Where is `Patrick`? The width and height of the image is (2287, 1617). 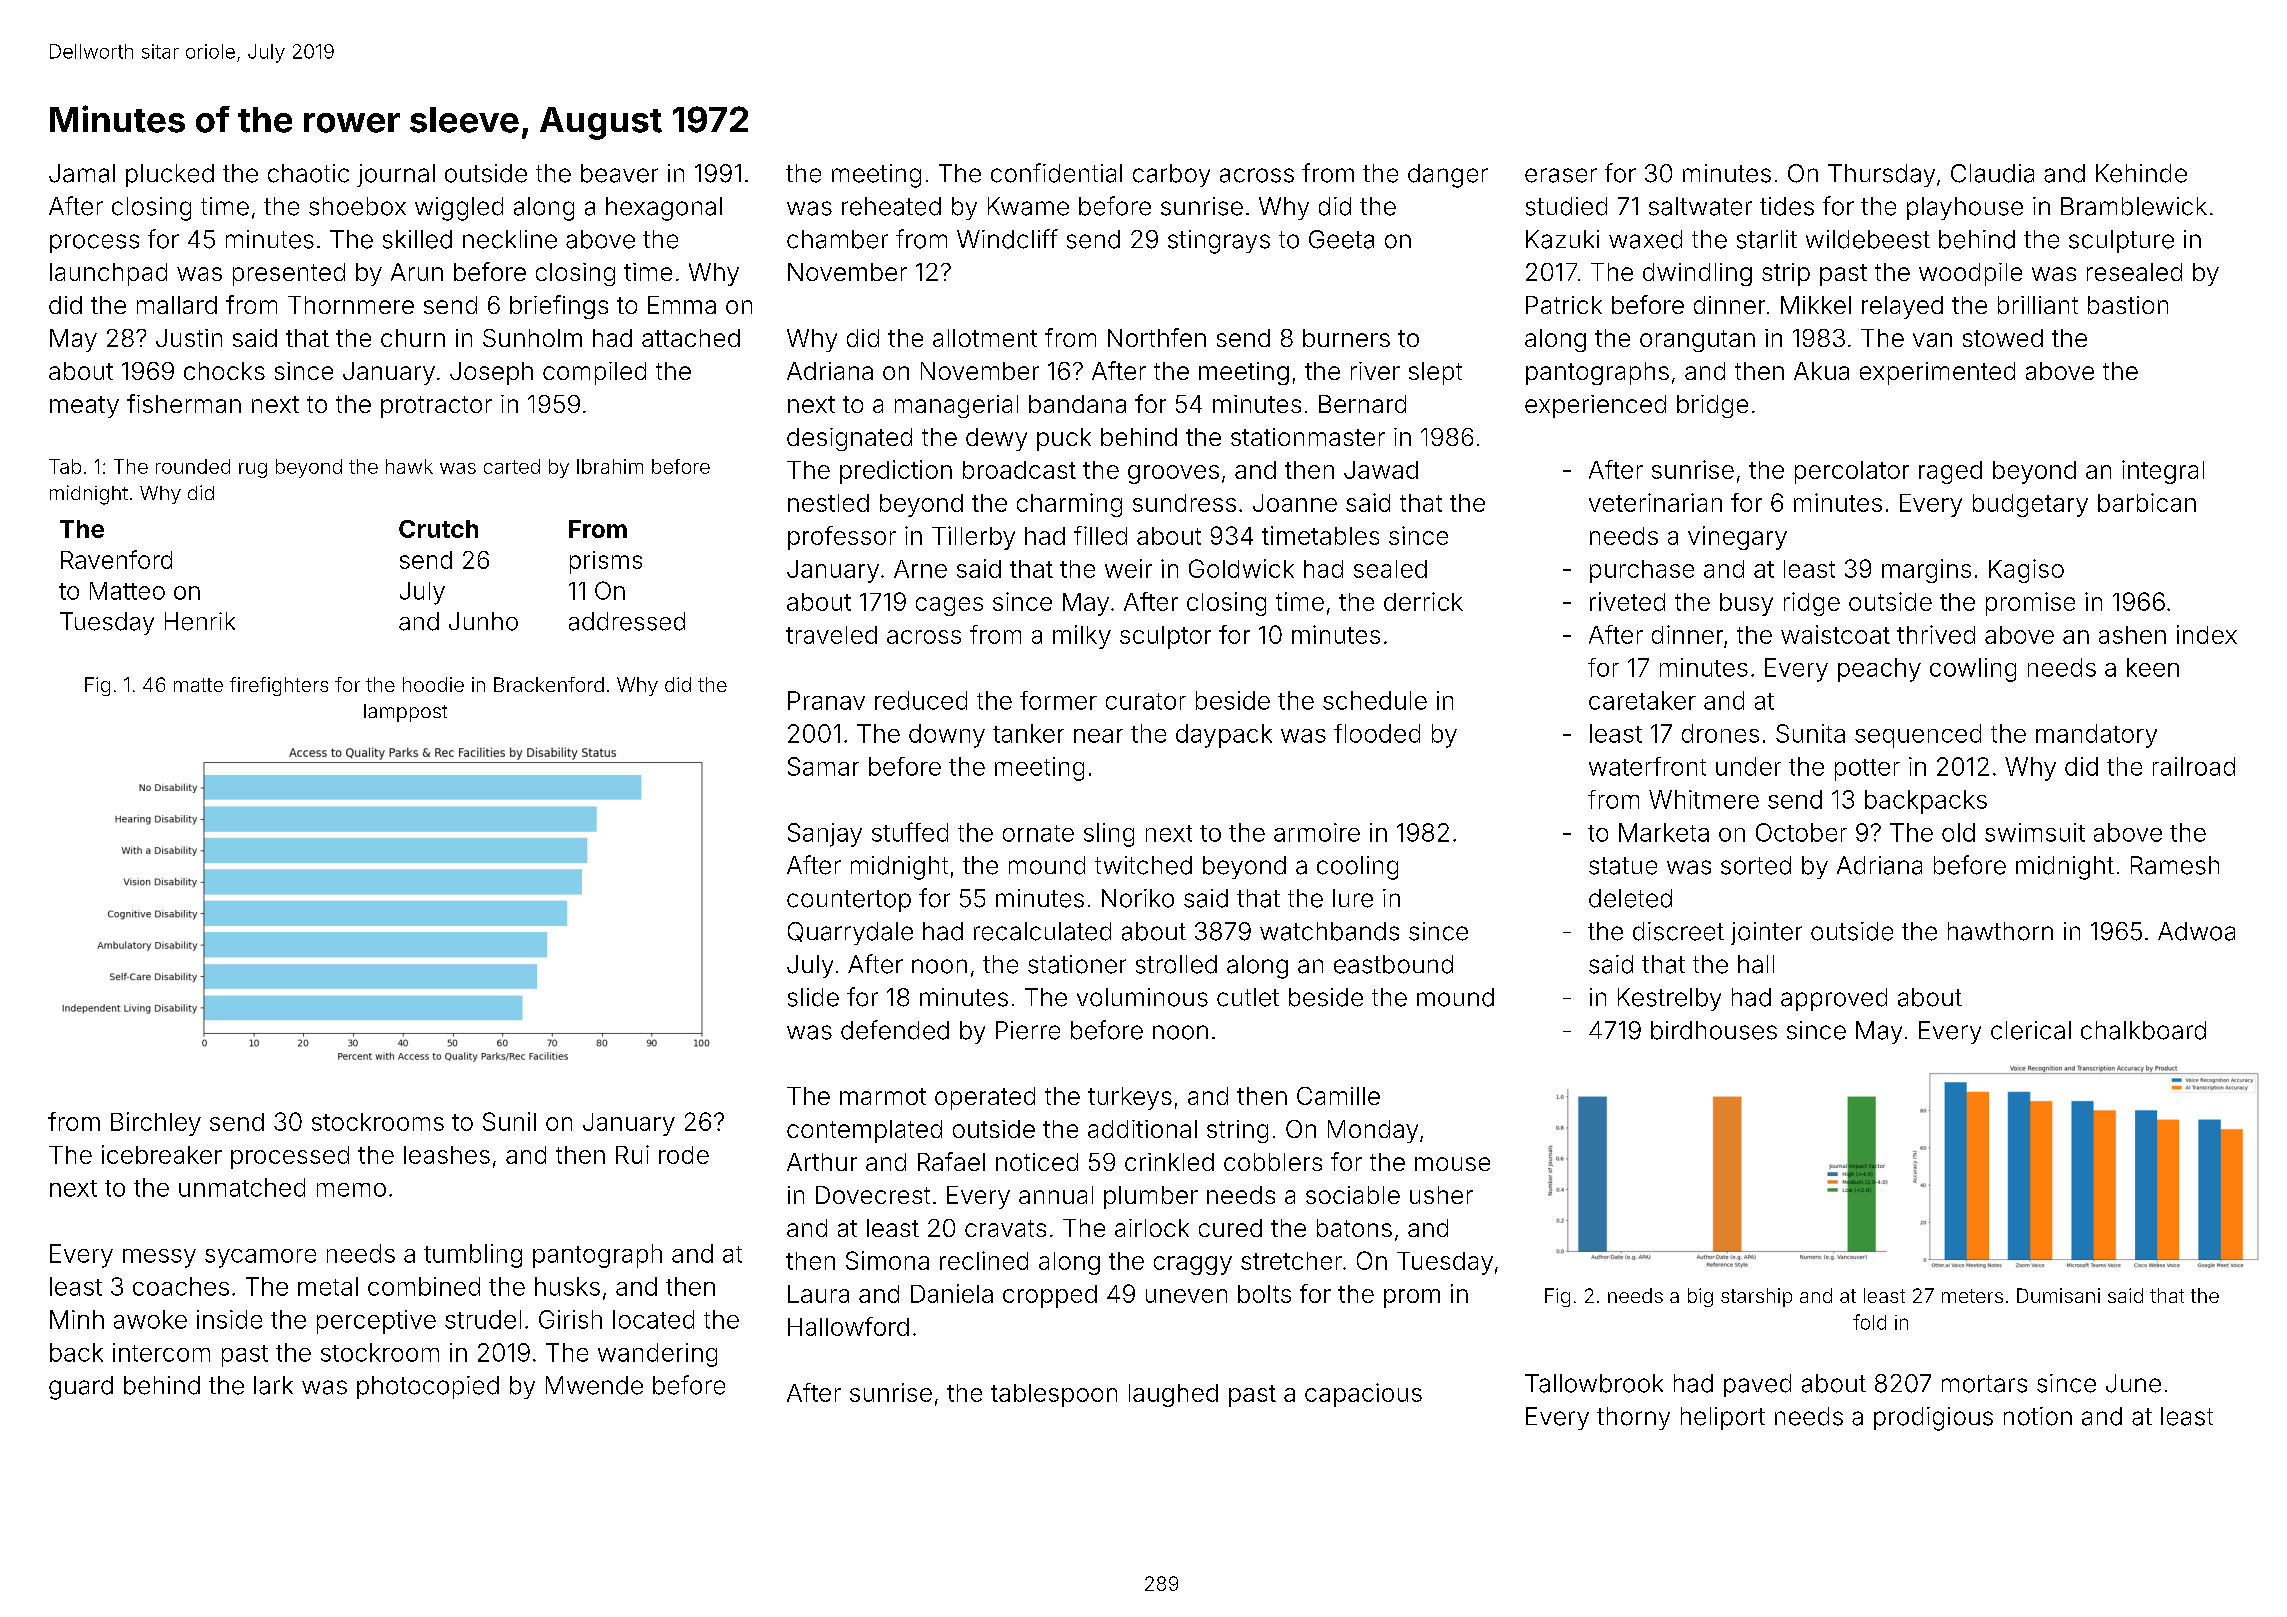 Patrick is located at coordinates (1564, 305).
